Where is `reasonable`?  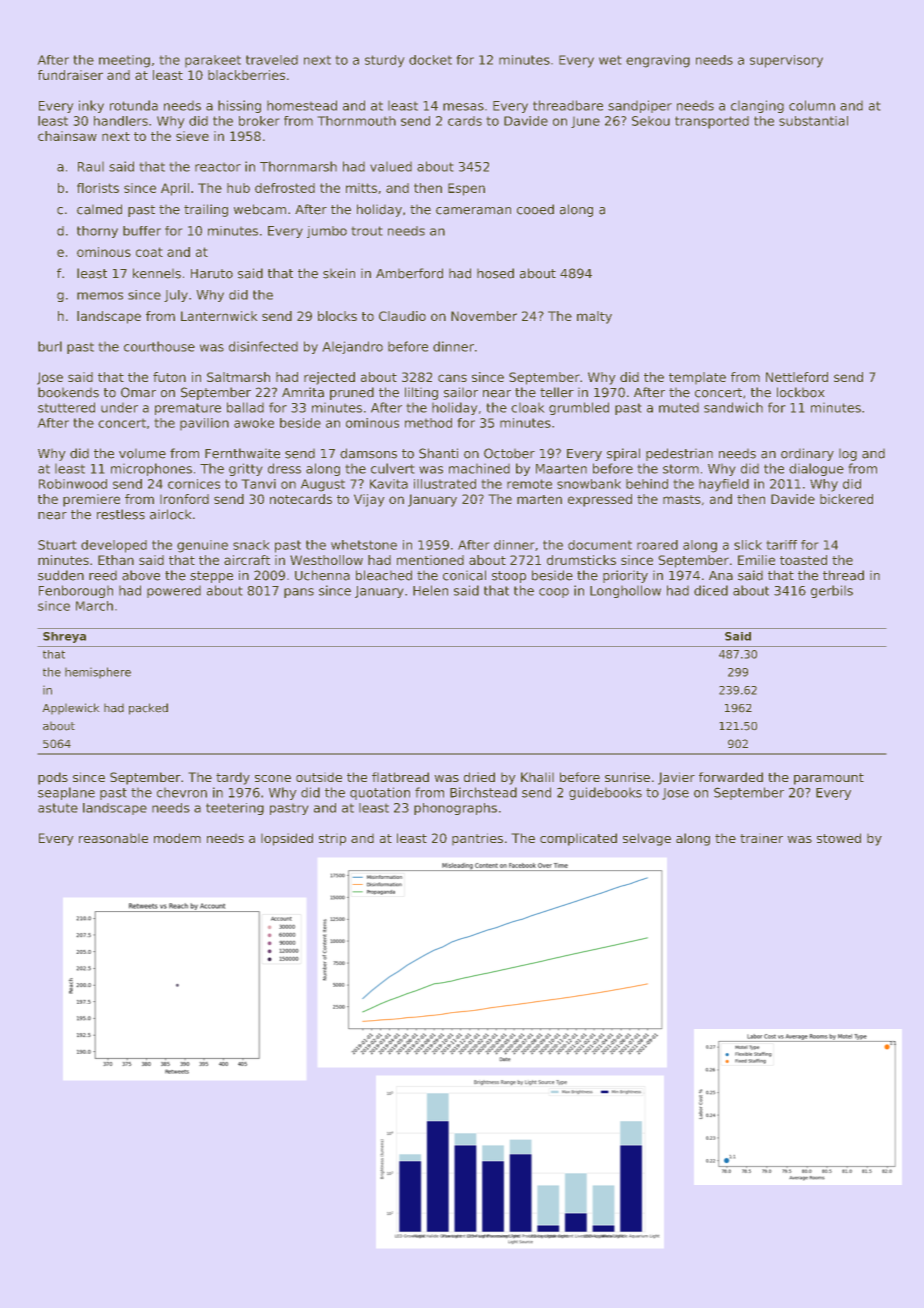 reasonable is located at coordinates (113, 838).
